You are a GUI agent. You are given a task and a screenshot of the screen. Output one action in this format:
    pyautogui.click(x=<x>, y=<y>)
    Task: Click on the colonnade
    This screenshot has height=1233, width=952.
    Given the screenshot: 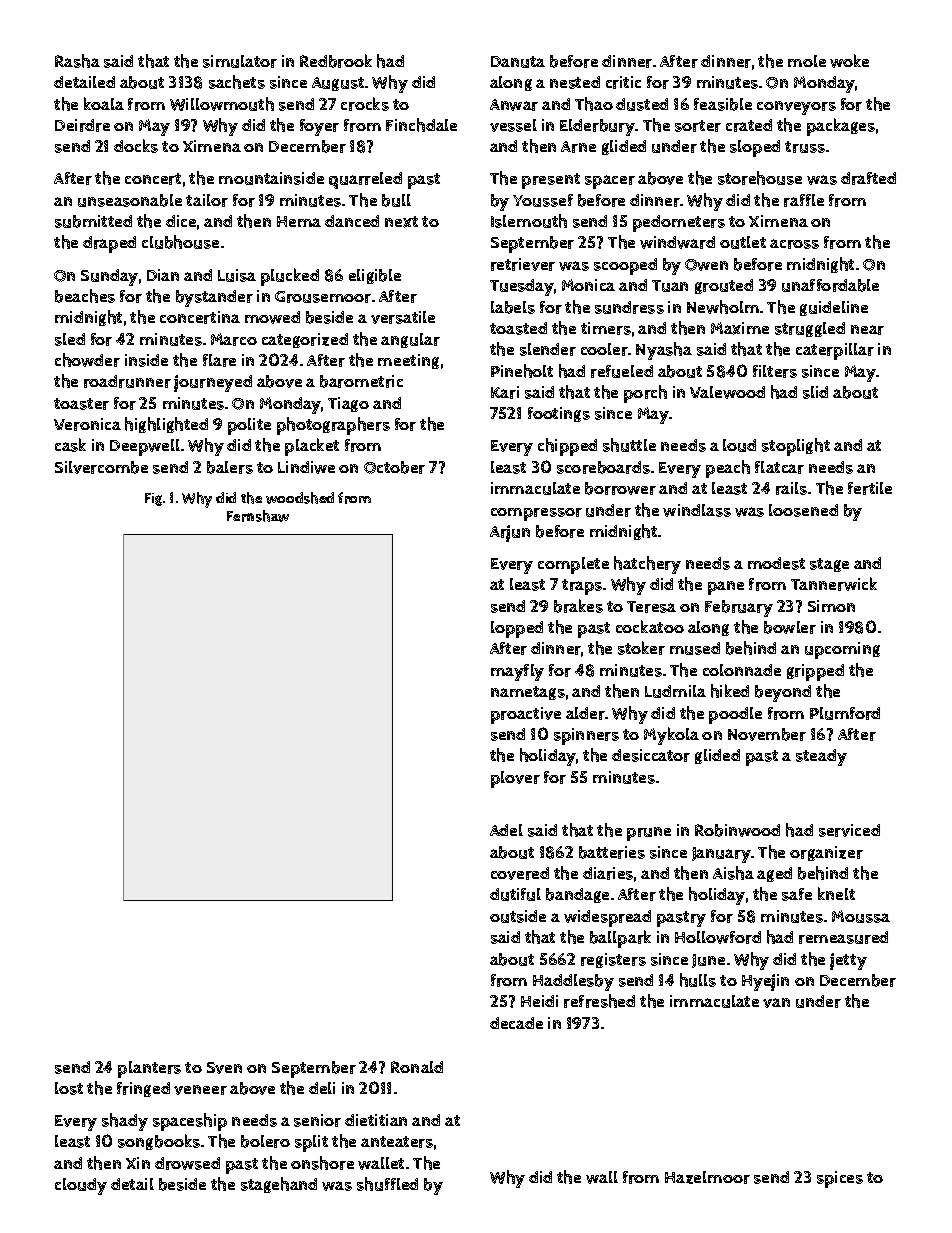 What is the action you would take?
    pyautogui.click(x=742, y=670)
